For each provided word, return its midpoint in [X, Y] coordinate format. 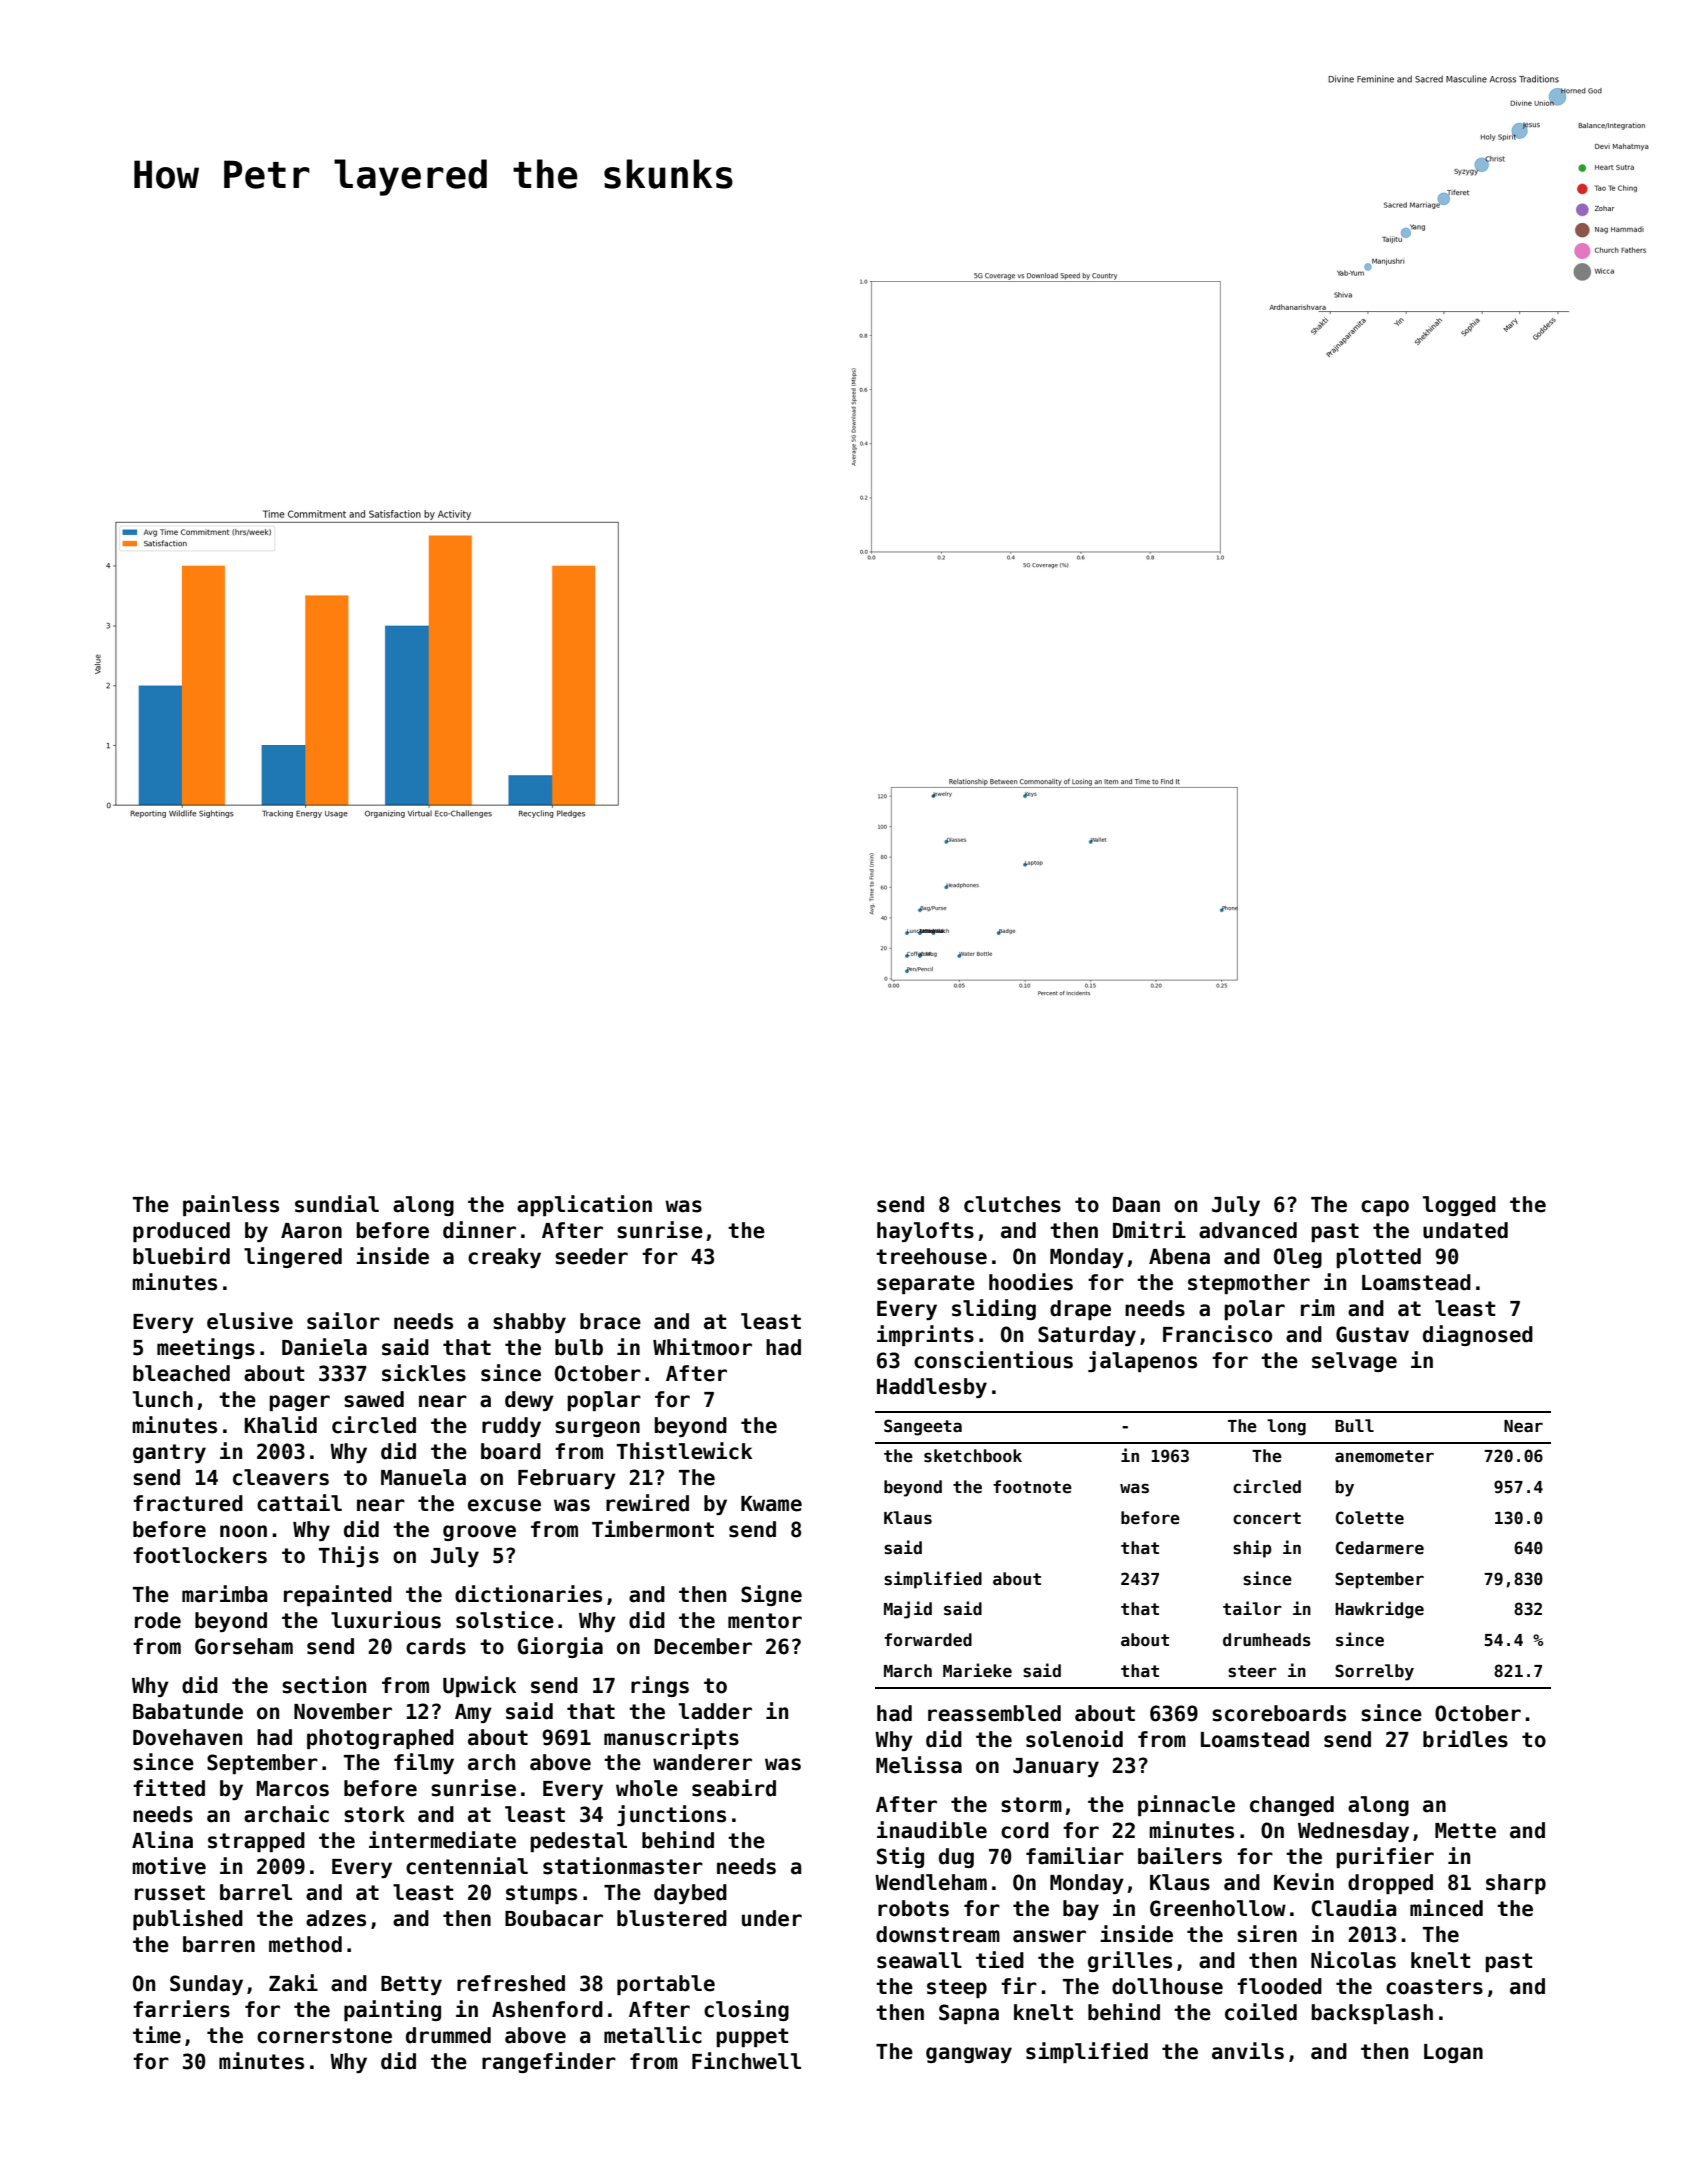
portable [666, 1985]
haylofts [925, 1232]
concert [1267, 1518]
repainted [338, 1595]
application [584, 1205]
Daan [1136, 1205]
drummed [448, 2035]
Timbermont [653, 1529]
